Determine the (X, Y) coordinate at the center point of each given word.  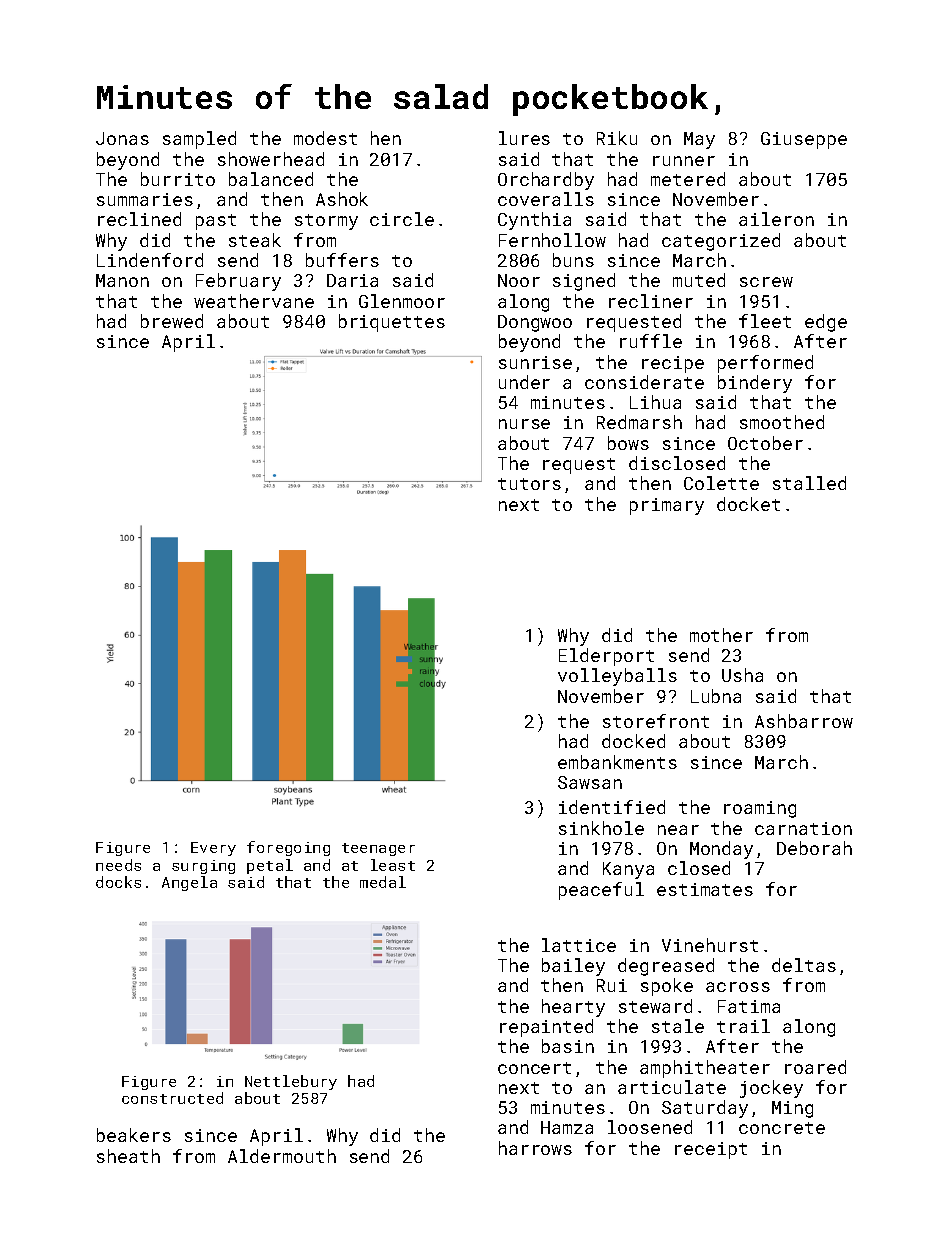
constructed (172, 1098)
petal (270, 866)
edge (826, 323)
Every (213, 849)
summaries (145, 199)
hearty (573, 1008)
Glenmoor (402, 301)
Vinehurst (710, 945)
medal (383, 882)
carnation (803, 828)
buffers (342, 260)
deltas (804, 965)
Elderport (606, 657)
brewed (172, 321)
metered (688, 179)
